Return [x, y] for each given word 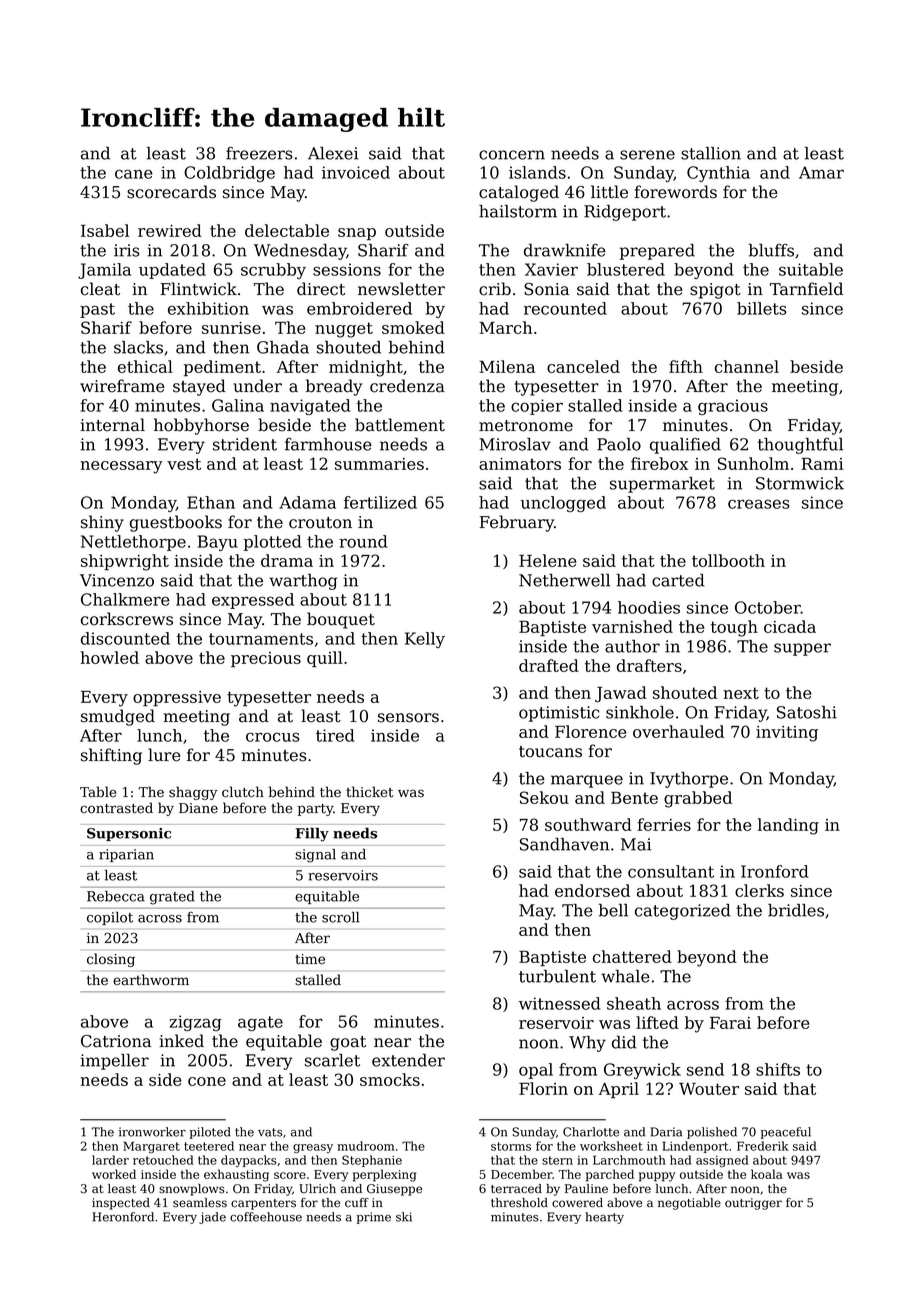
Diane [198, 808]
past [97, 310]
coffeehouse [266, 1217]
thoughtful [800, 446]
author [632, 646]
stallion [711, 153]
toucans [550, 752]
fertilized [380, 502]
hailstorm [518, 211]
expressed [253, 601]
